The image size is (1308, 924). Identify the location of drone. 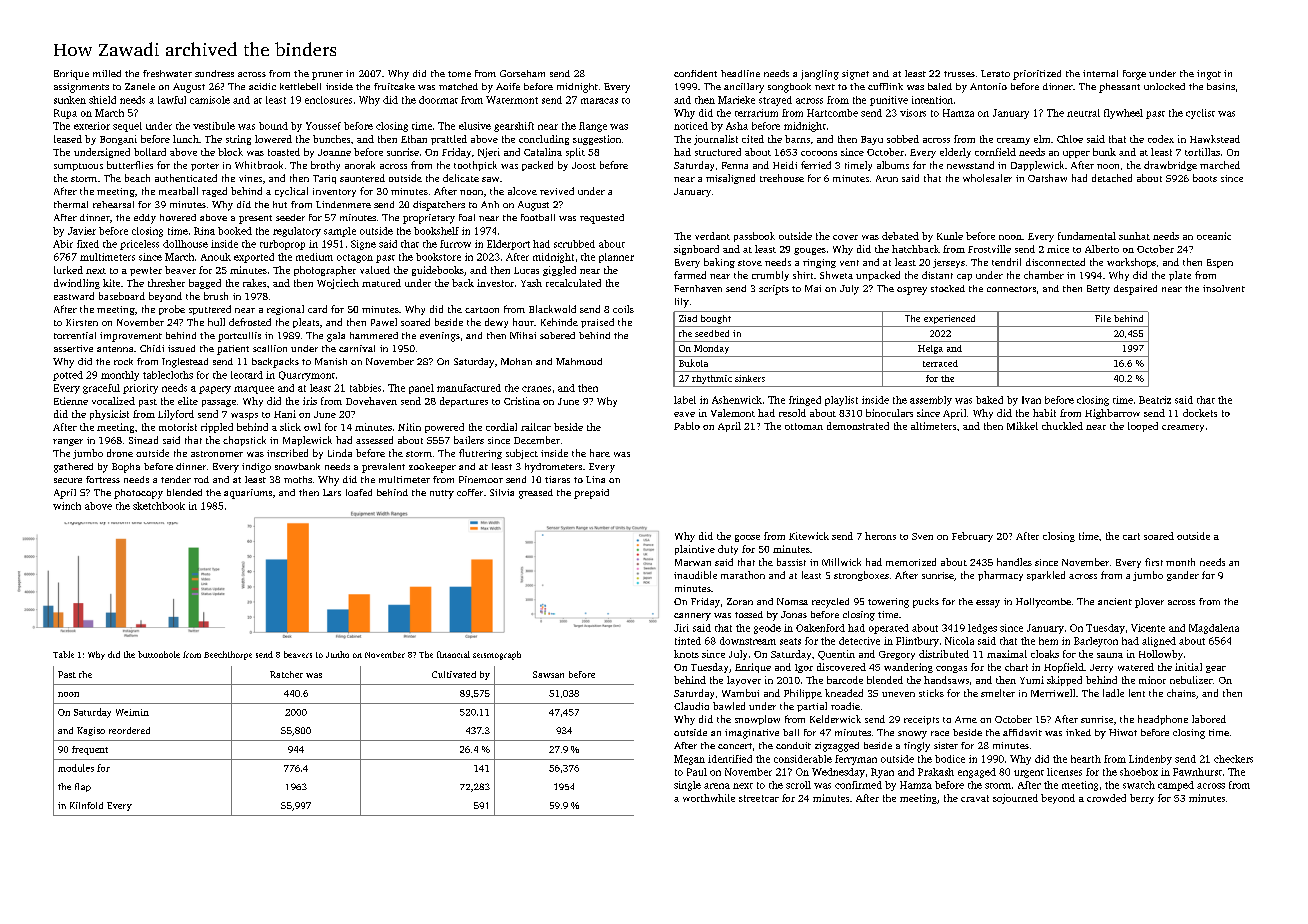
(120, 453).
